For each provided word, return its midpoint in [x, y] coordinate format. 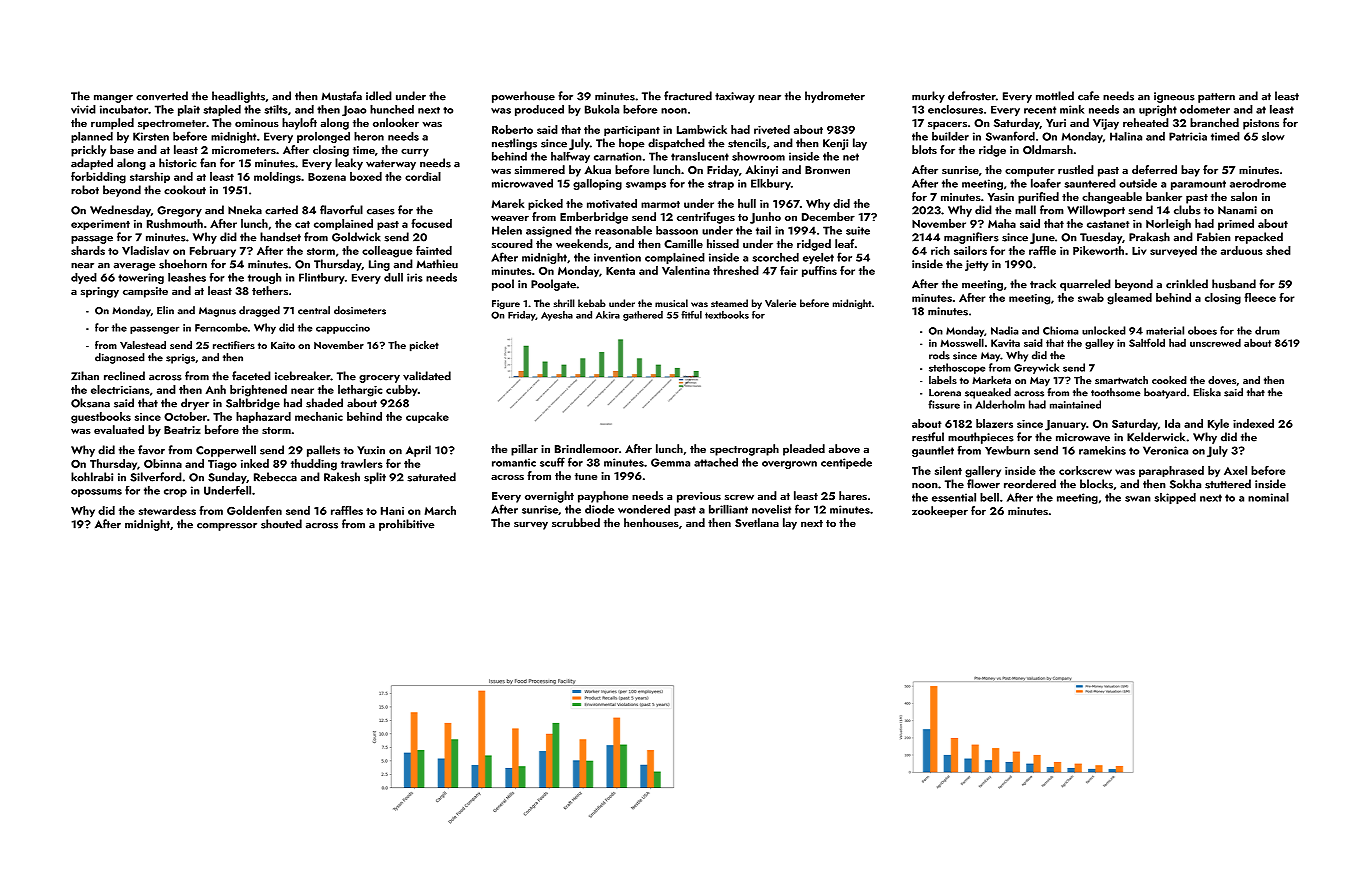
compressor [227, 527]
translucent [700, 156]
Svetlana [757, 522]
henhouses [651, 522]
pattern [1216, 98]
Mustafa [341, 96]
